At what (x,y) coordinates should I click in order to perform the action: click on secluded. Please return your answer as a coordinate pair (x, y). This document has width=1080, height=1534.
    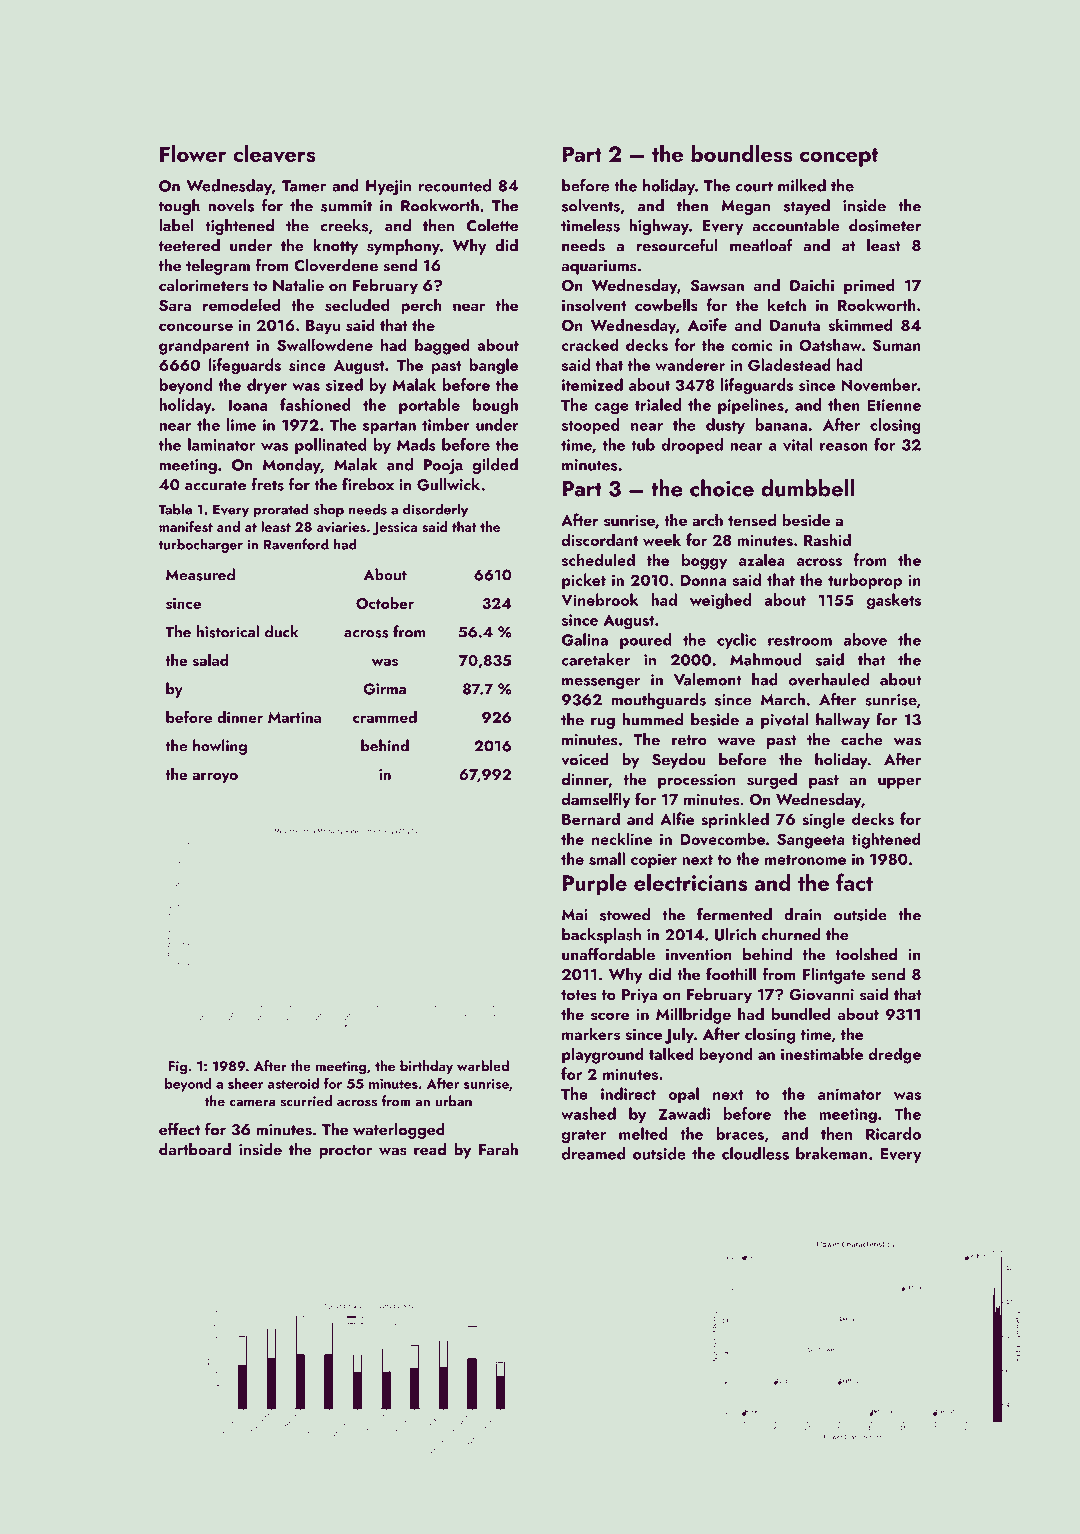
    Looking at the image, I should click on (357, 304).
